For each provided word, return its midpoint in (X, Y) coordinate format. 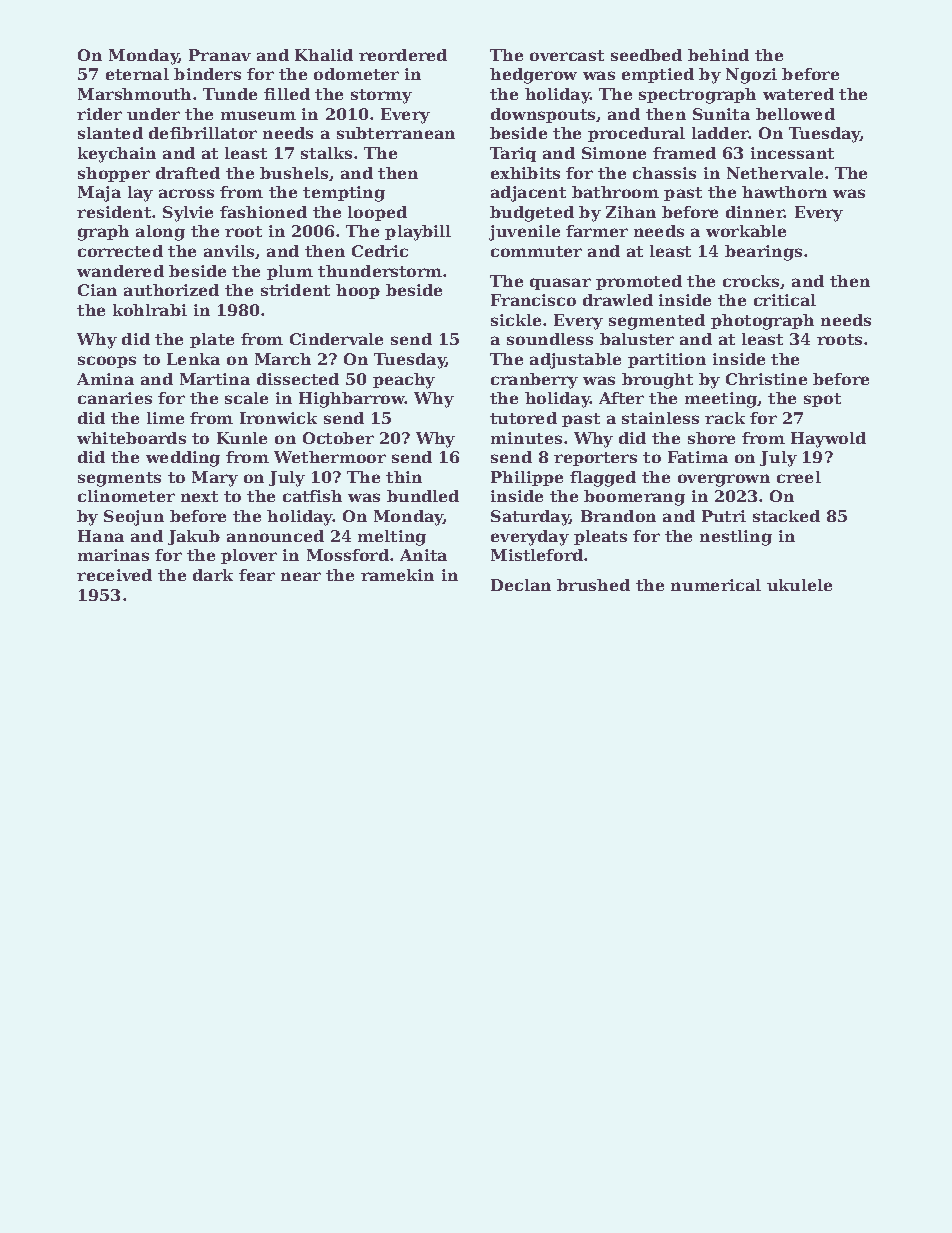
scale (246, 398)
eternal (137, 74)
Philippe (527, 478)
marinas (113, 555)
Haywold (828, 440)
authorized (171, 290)
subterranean (396, 133)
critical (785, 300)
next (199, 496)
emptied (658, 75)
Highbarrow (352, 400)
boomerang (634, 498)
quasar (560, 284)
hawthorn (784, 192)
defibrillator (203, 133)
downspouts (543, 115)
